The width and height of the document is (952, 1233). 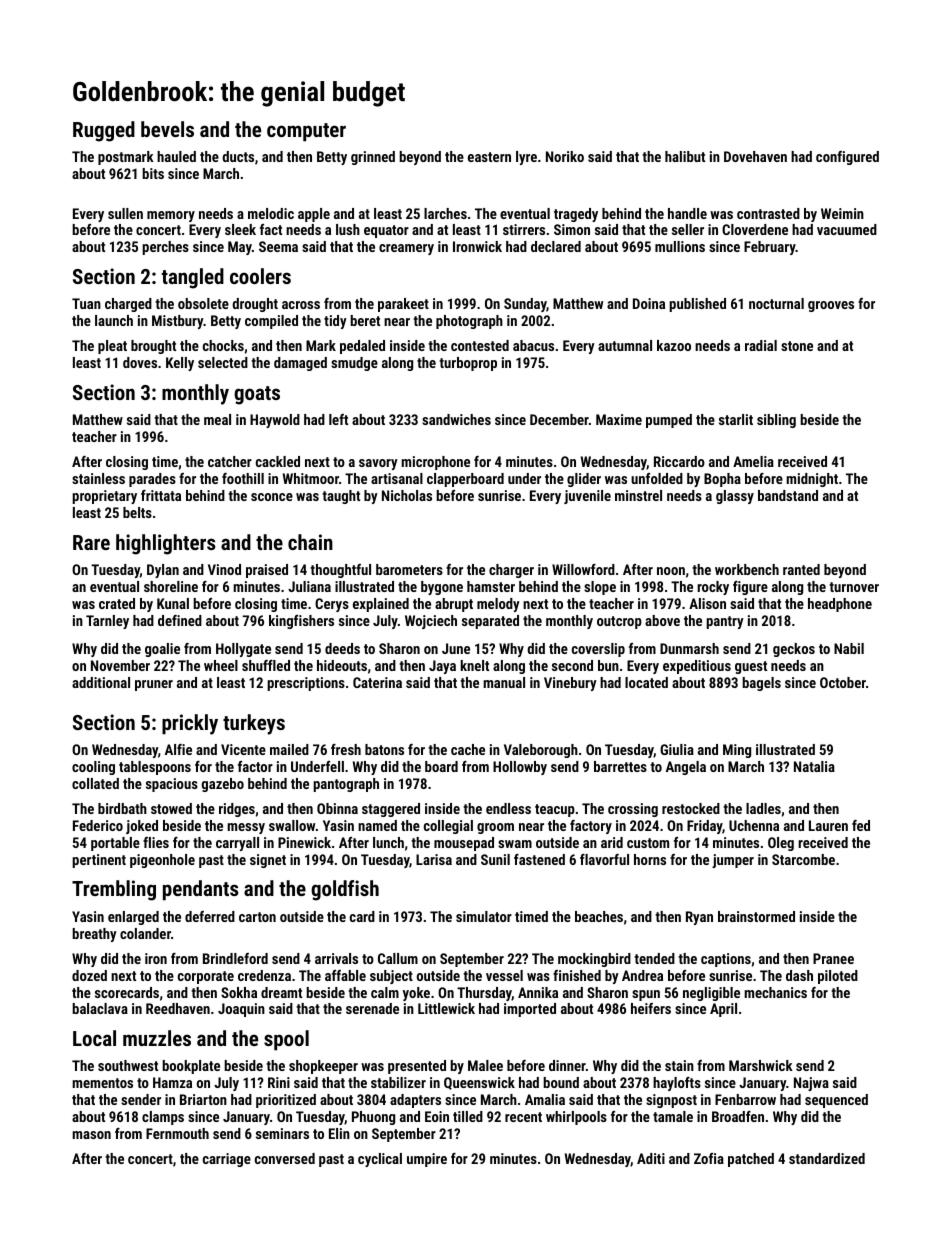 What do you see at coordinates (104, 497) in the document?
I see `proprietary` at bounding box center [104, 497].
